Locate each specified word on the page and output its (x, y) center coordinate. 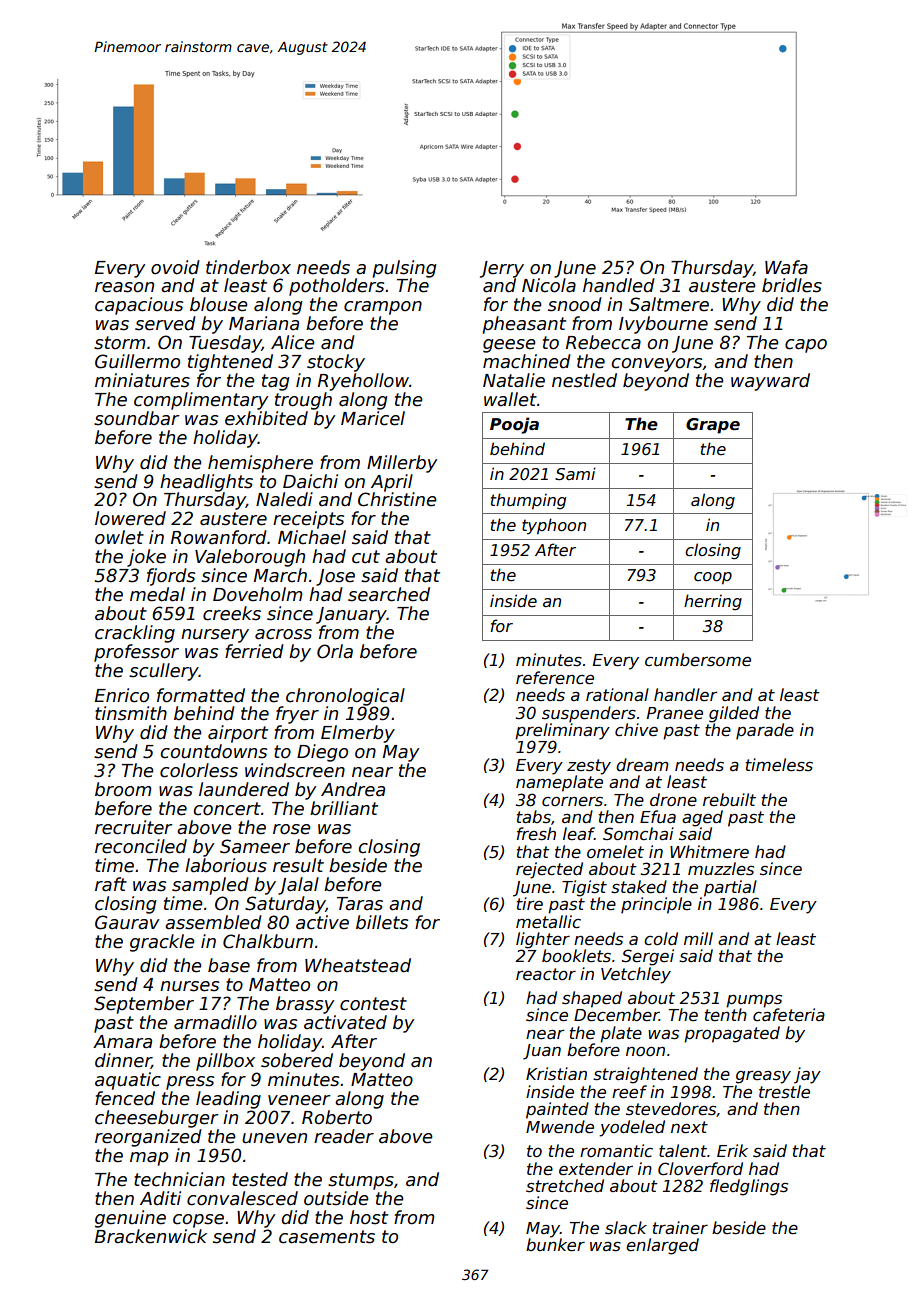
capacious (139, 306)
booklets (576, 955)
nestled (584, 380)
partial (730, 888)
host (369, 1217)
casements (327, 1237)
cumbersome (698, 660)
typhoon (554, 526)
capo (806, 346)
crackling (135, 634)
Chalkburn (268, 941)
